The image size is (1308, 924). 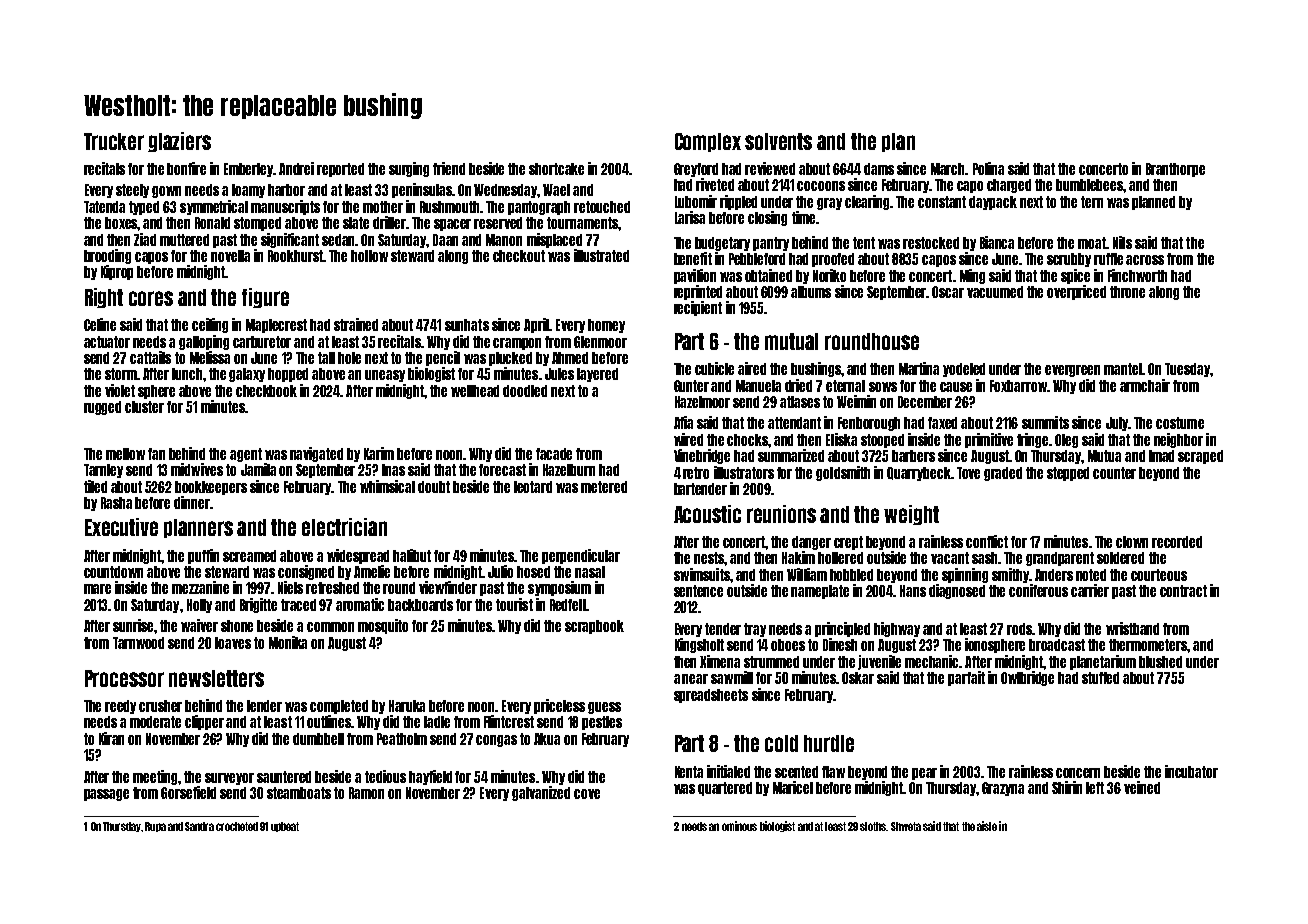 I want to click on shortcake, so click(x=556, y=169).
